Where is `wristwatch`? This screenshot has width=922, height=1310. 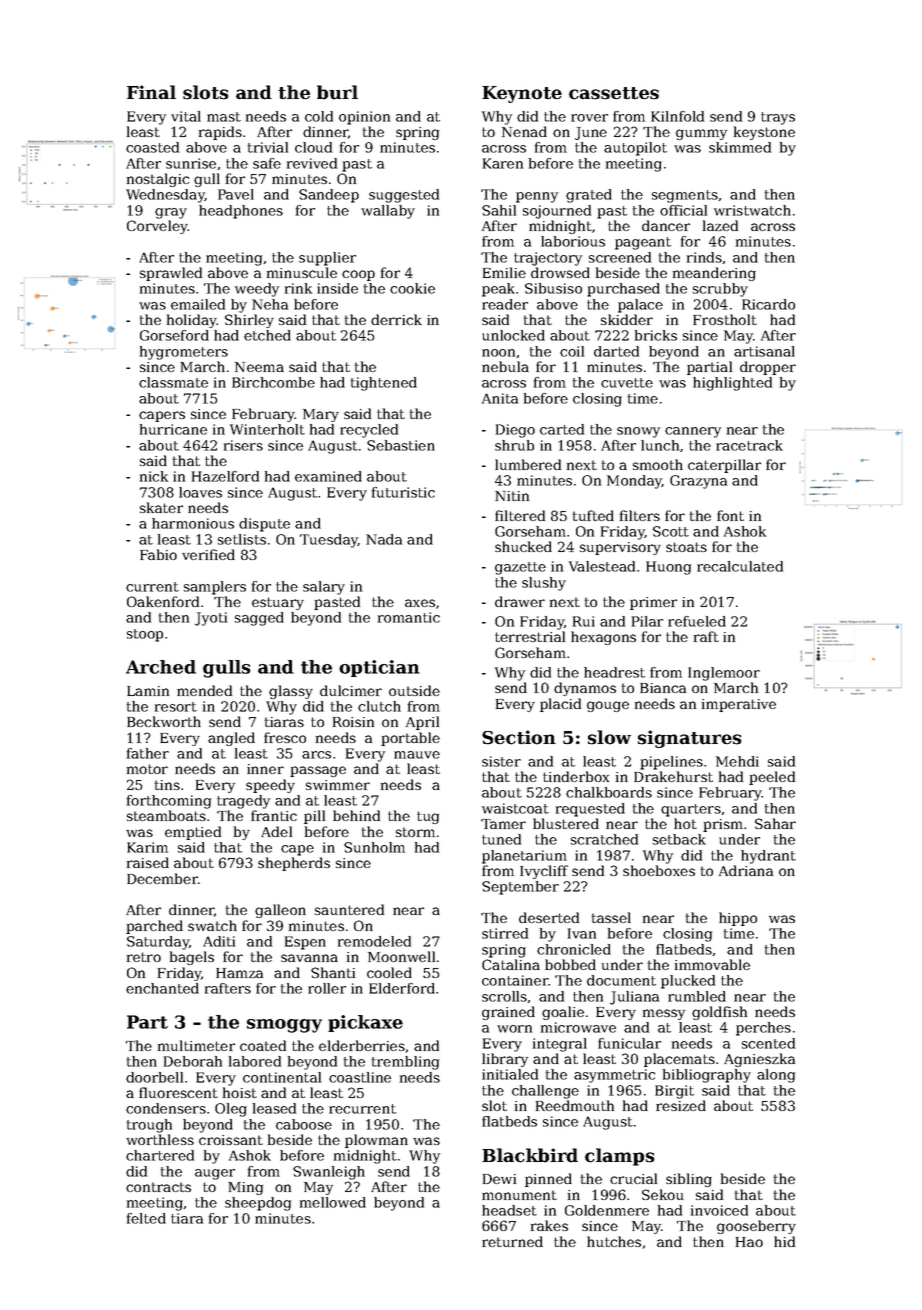
wristwatch is located at coordinates (752, 210).
